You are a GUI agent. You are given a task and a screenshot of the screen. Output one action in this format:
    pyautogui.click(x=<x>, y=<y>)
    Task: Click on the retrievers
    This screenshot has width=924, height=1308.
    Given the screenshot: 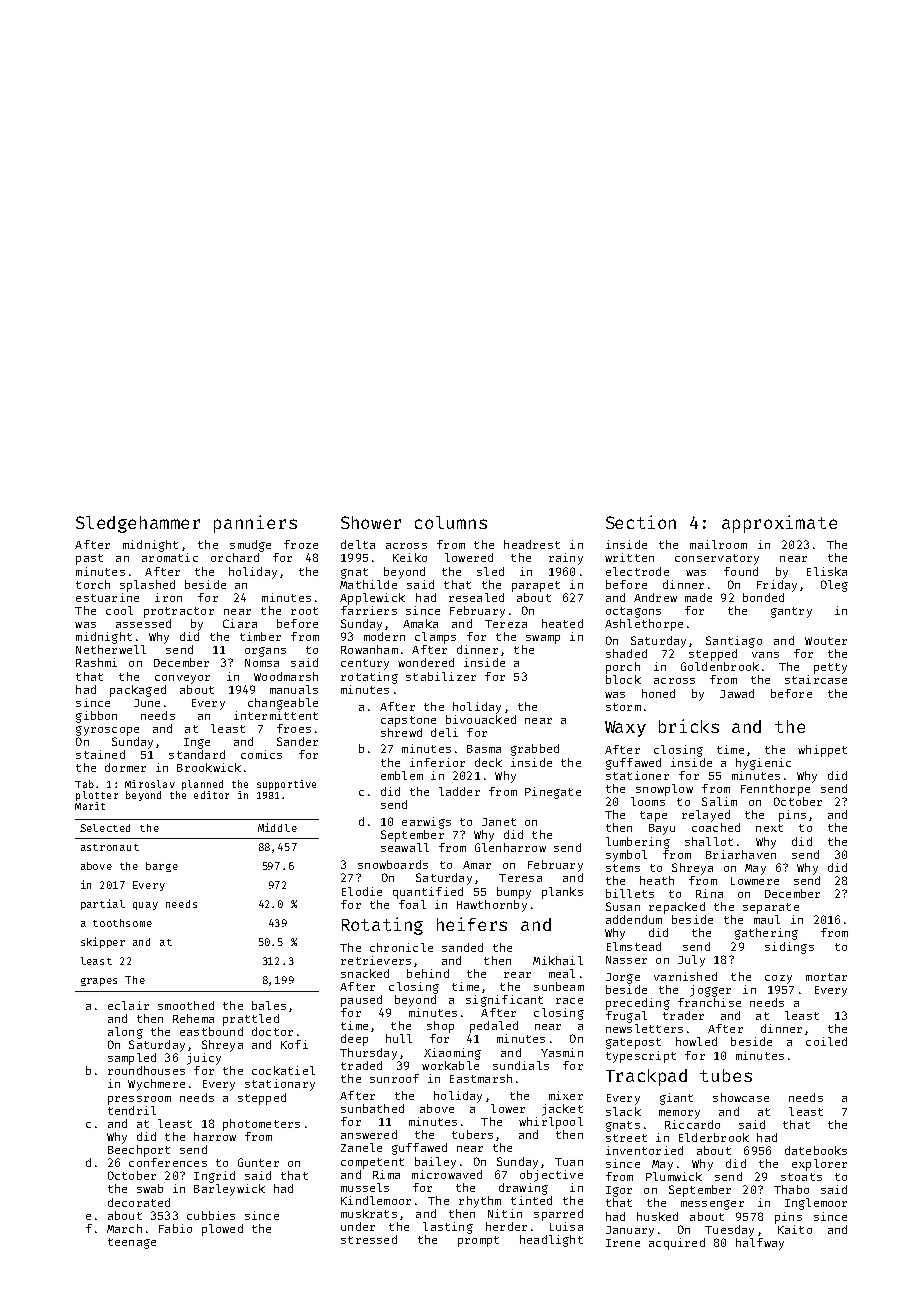 What is the action you would take?
    pyautogui.click(x=376, y=960)
